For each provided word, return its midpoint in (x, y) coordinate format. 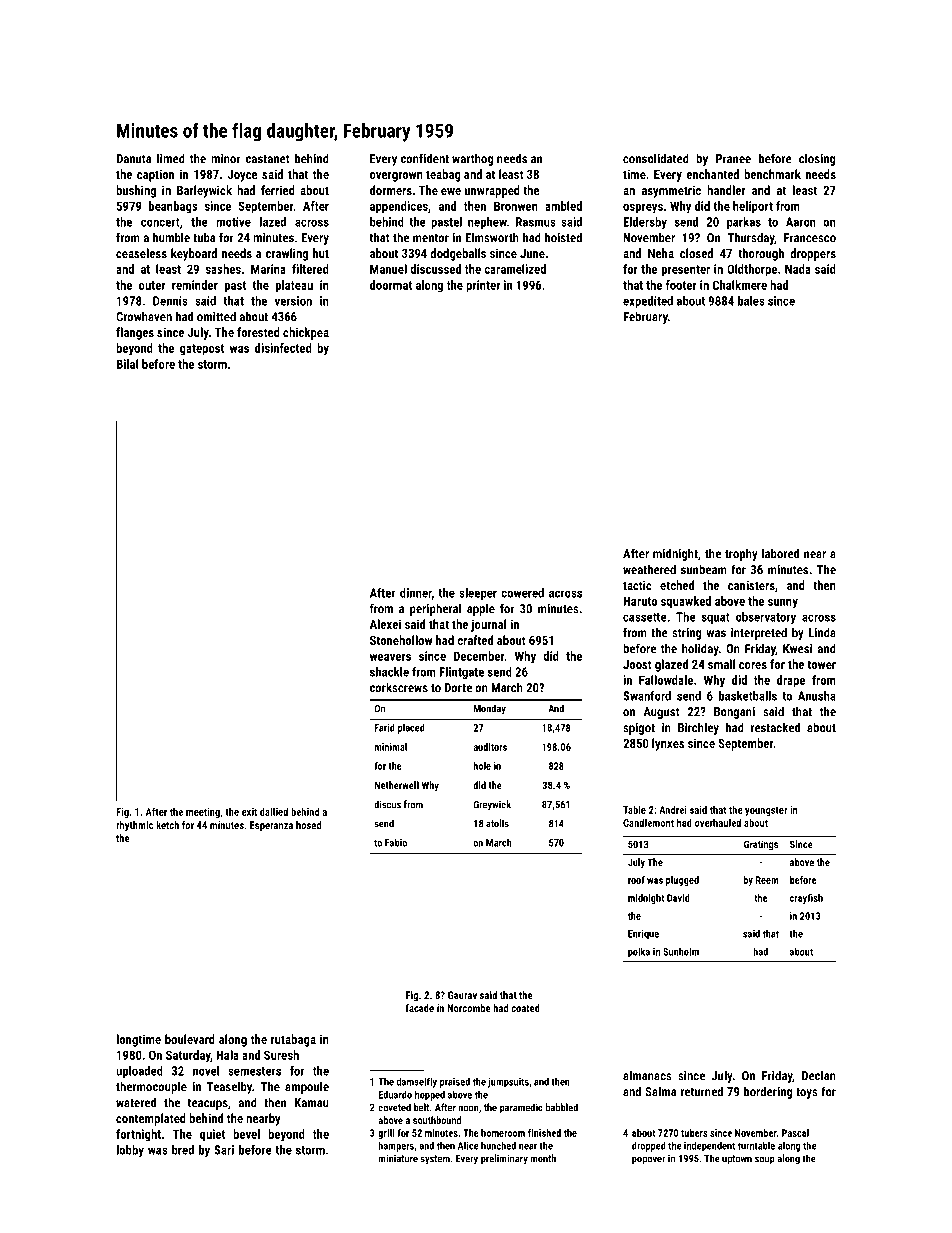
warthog (473, 159)
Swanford (647, 696)
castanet (268, 159)
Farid (385, 728)
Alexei (385, 624)
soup (765, 1160)
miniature (398, 1158)
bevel (246, 1134)
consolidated (656, 158)
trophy (741, 554)
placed (411, 729)
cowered (522, 593)
